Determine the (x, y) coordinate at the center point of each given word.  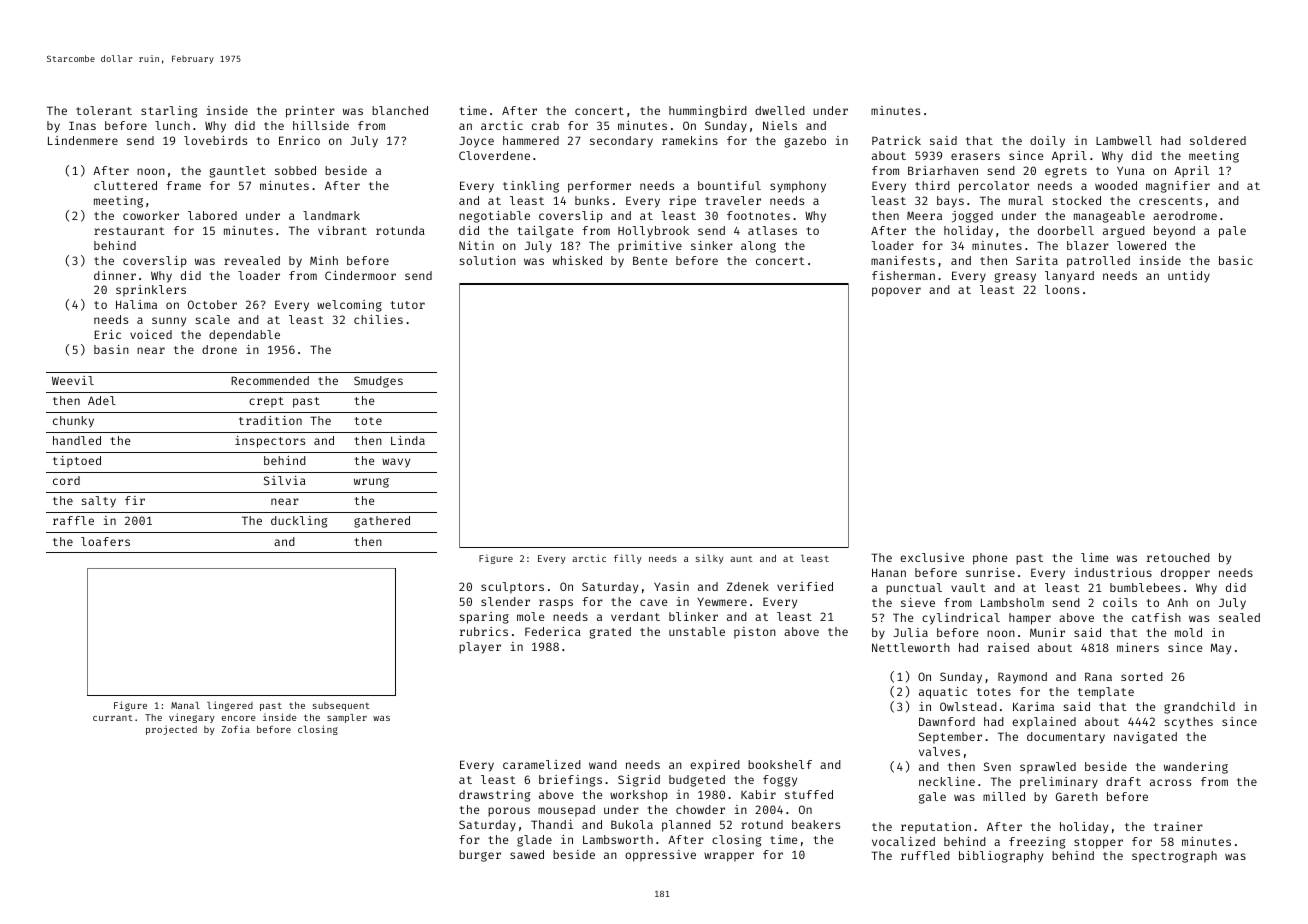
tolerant (104, 110)
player (480, 648)
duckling (299, 522)
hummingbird (708, 112)
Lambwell (1124, 140)
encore (238, 718)
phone (990, 559)
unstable (697, 631)
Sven (997, 766)
